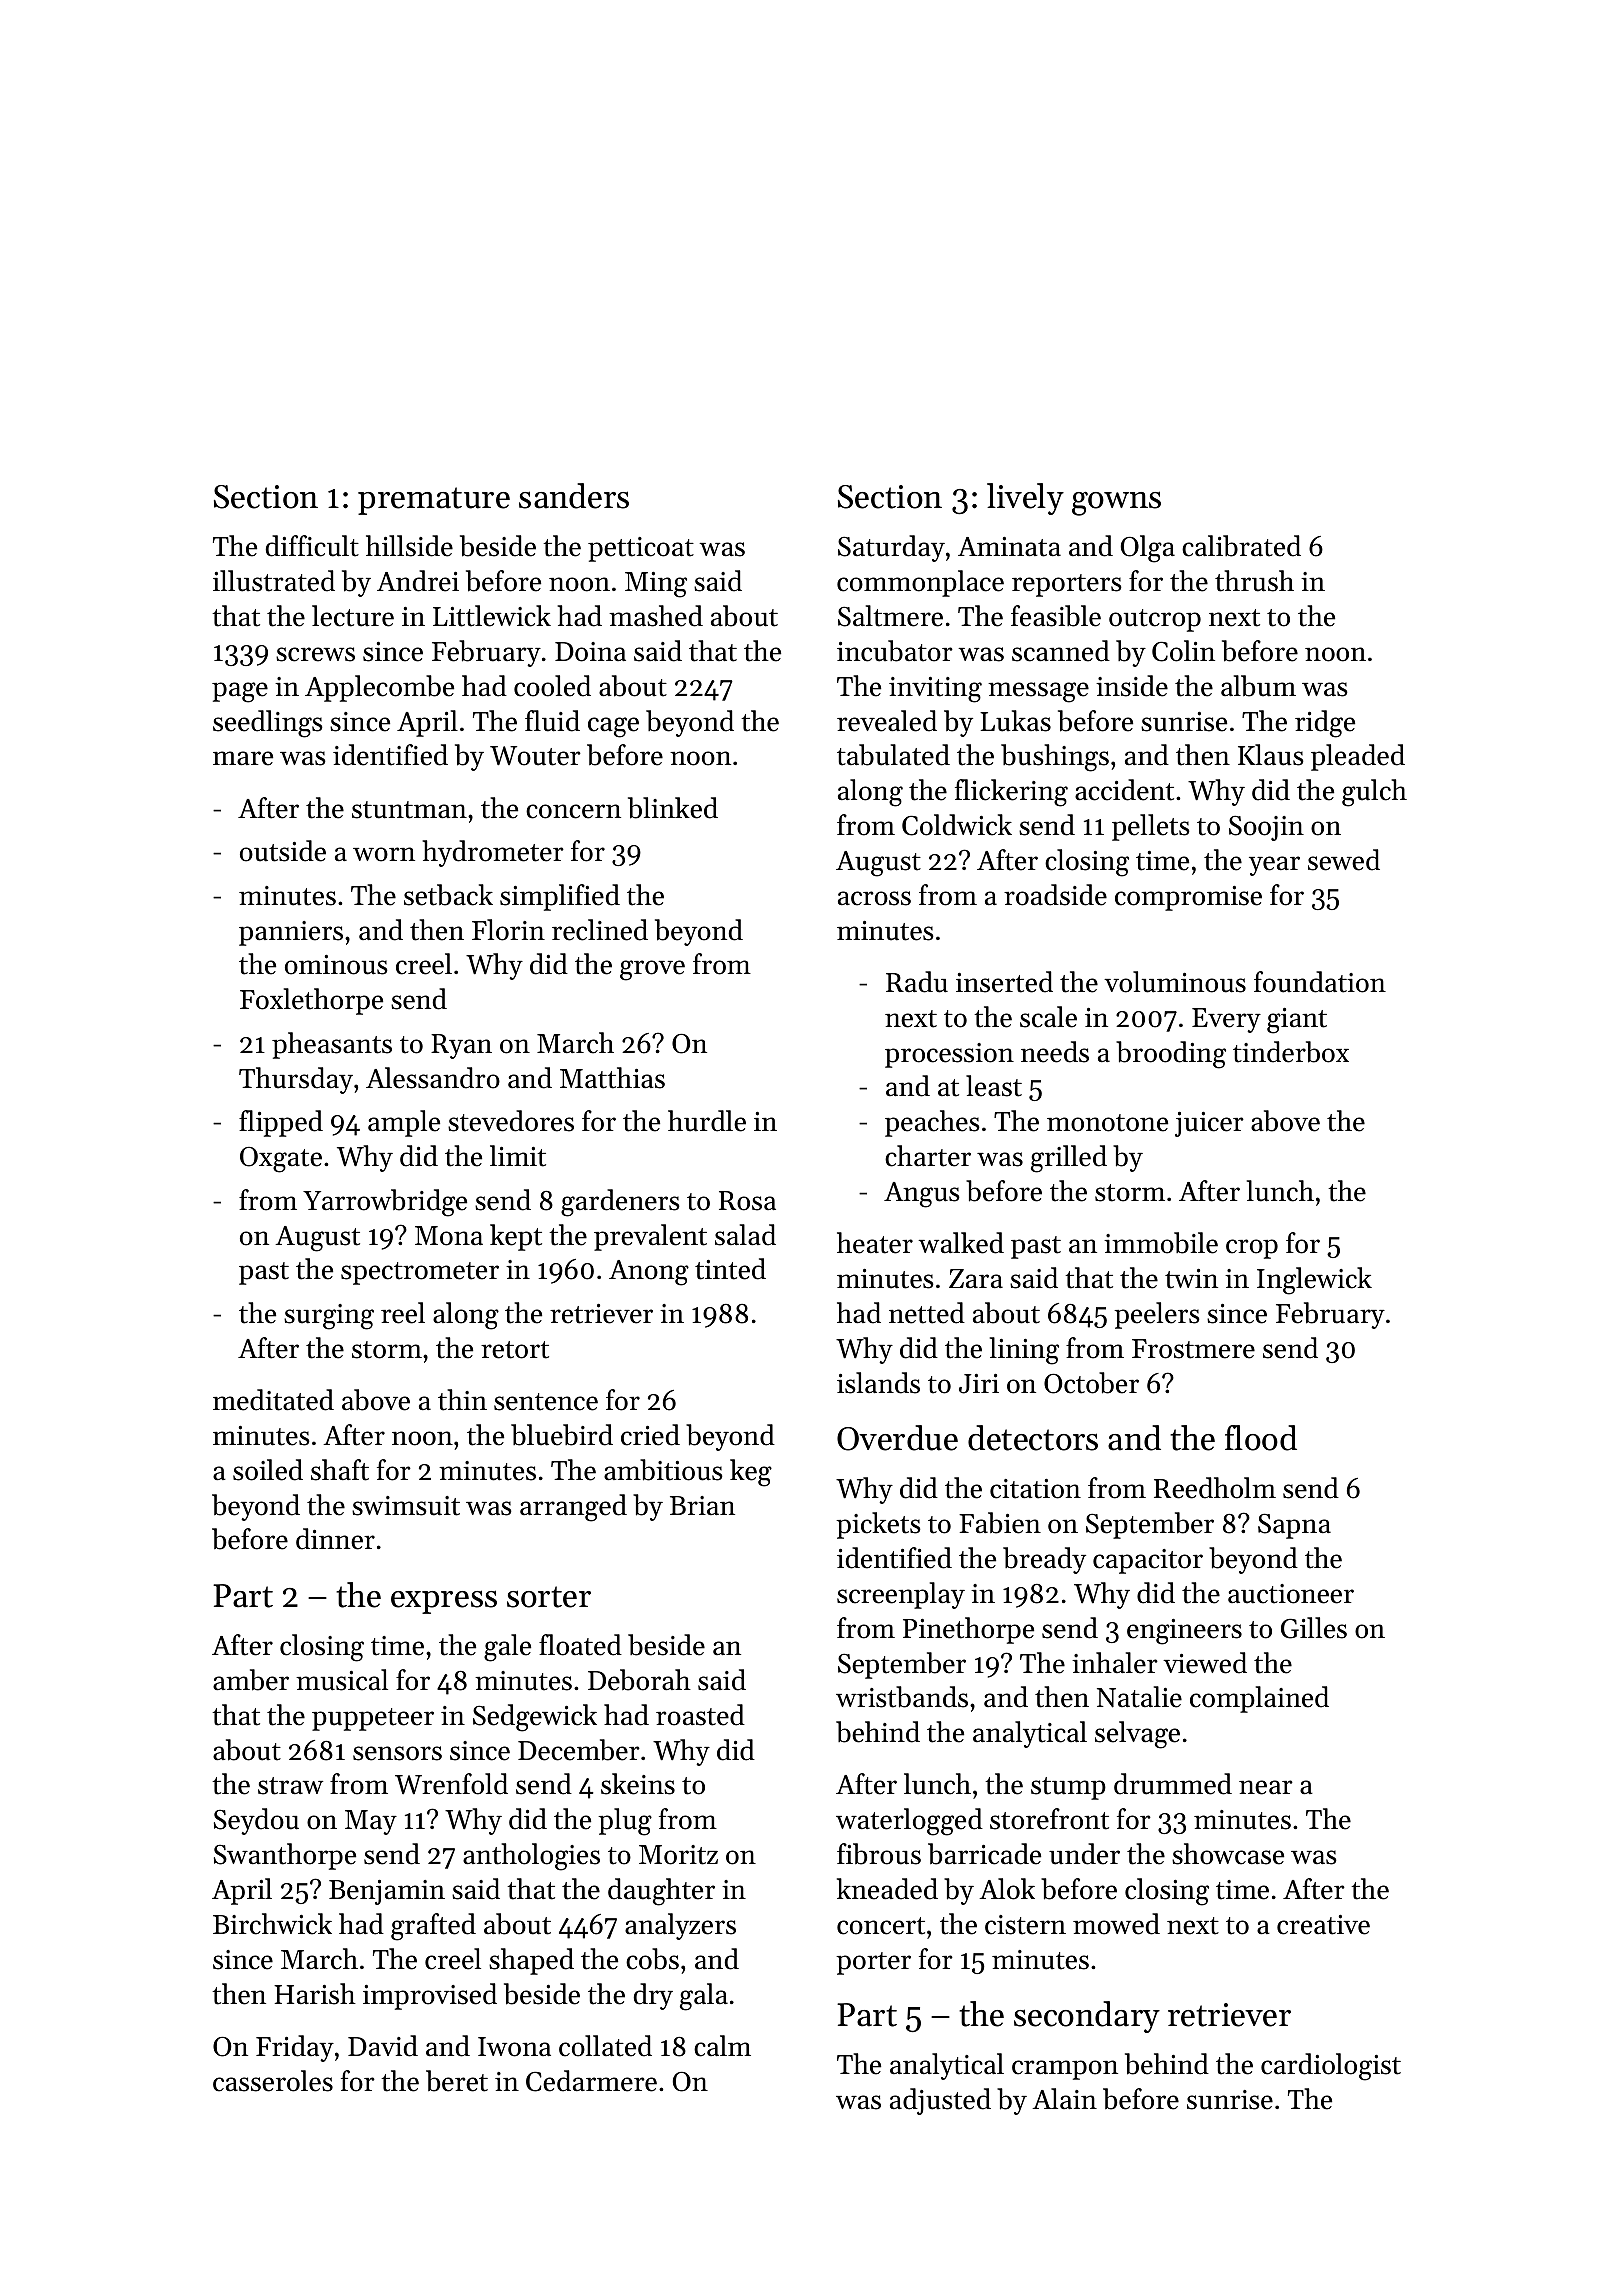  Describe the element at coordinates (1266, 828) in the image. I see `Soojin` at that location.
